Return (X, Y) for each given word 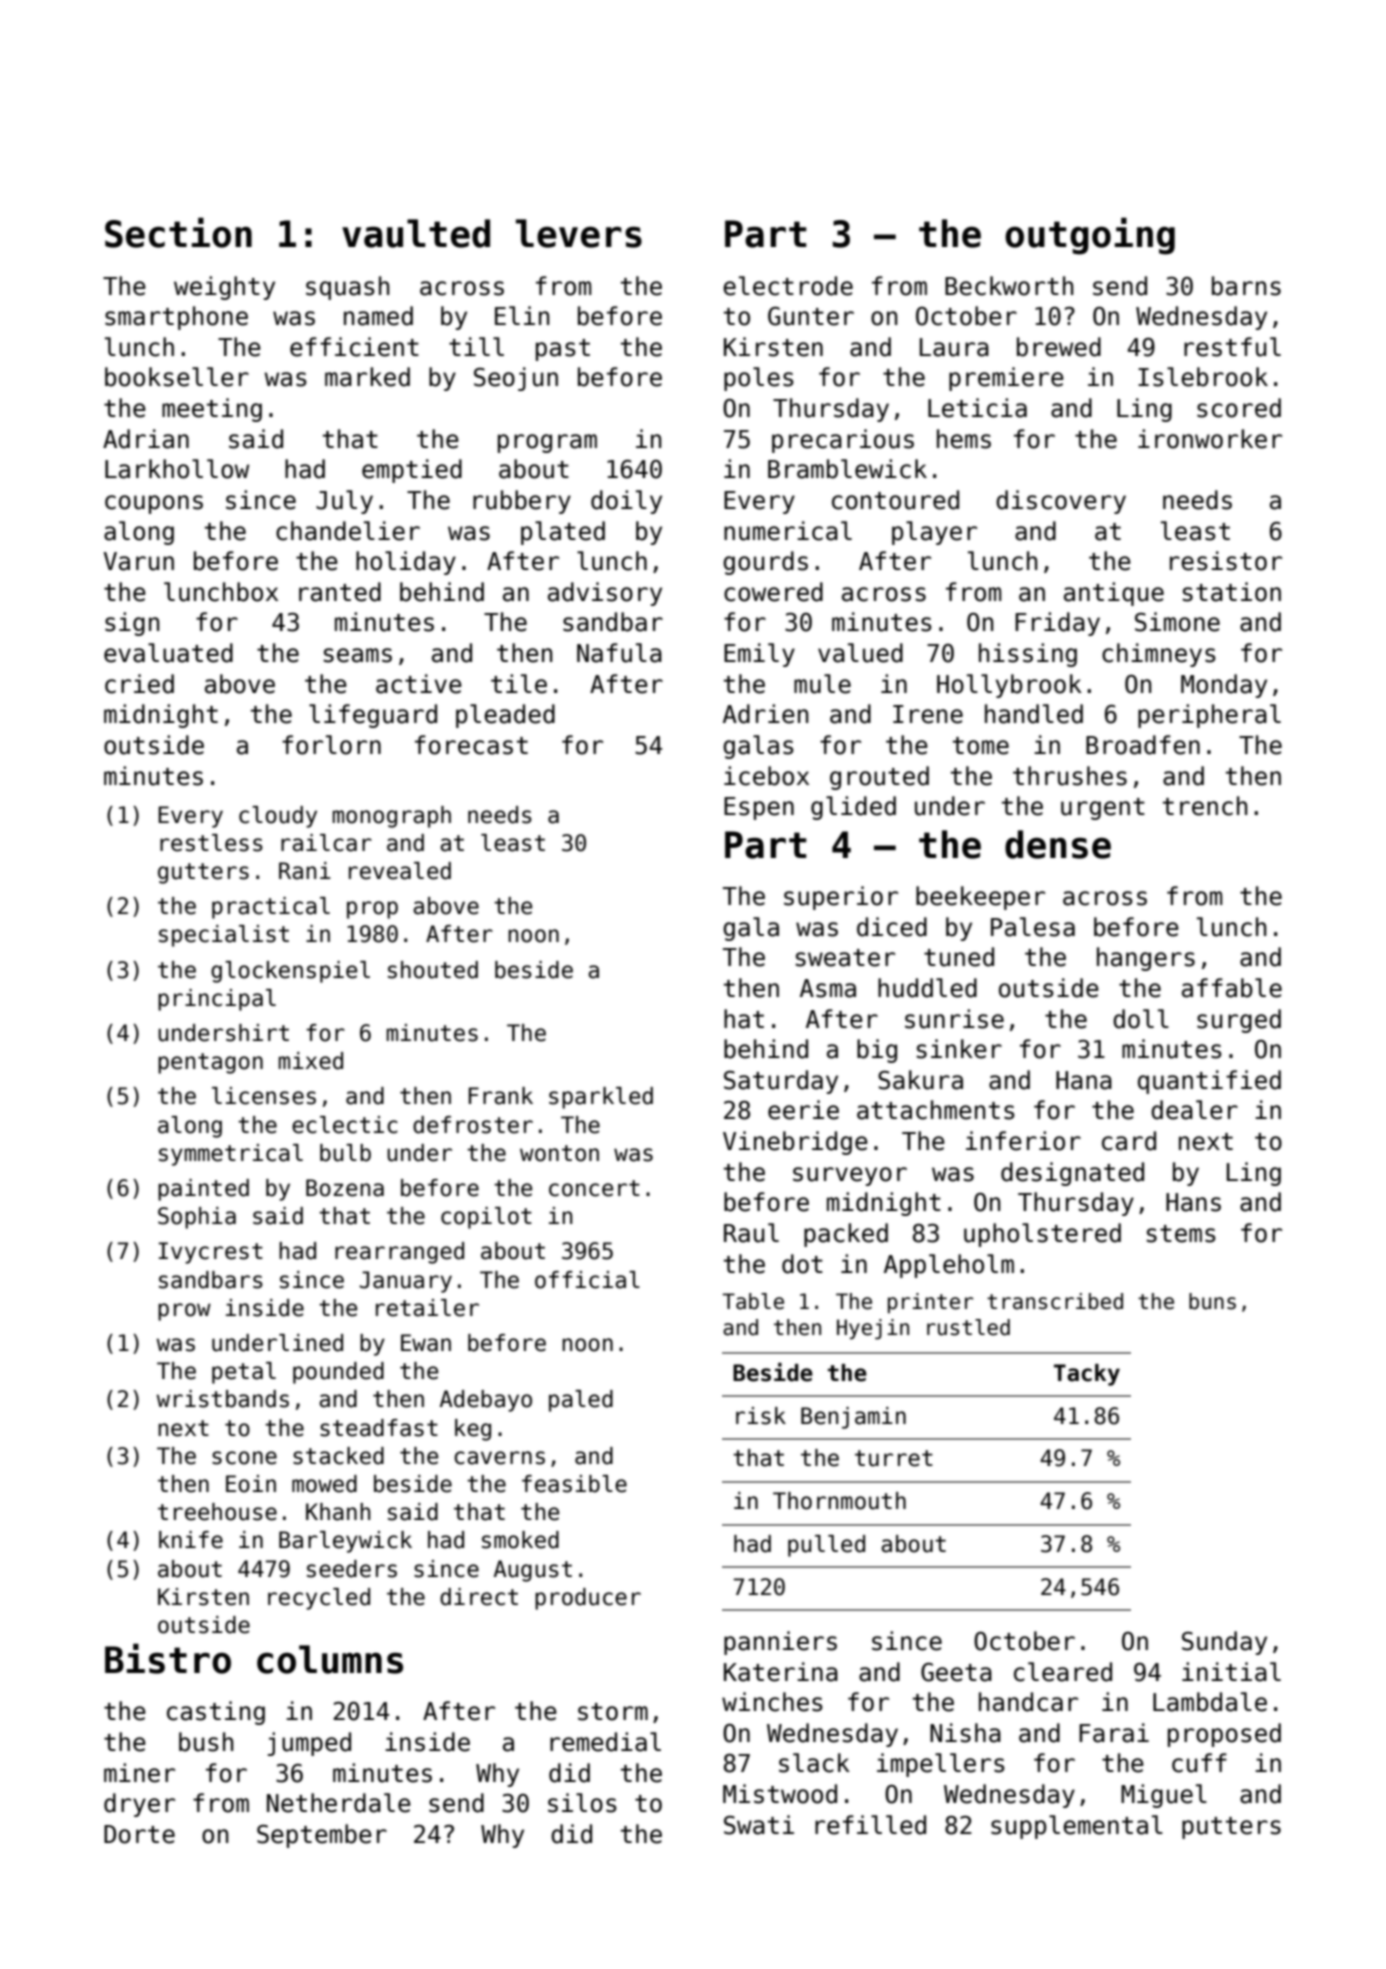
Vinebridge (795, 1143)
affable (1232, 988)
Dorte (139, 1834)
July (344, 502)
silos (582, 1803)
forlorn (331, 745)
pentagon (210, 1063)
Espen (759, 808)
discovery (1061, 502)
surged (1239, 1021)
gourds (765, 563)
